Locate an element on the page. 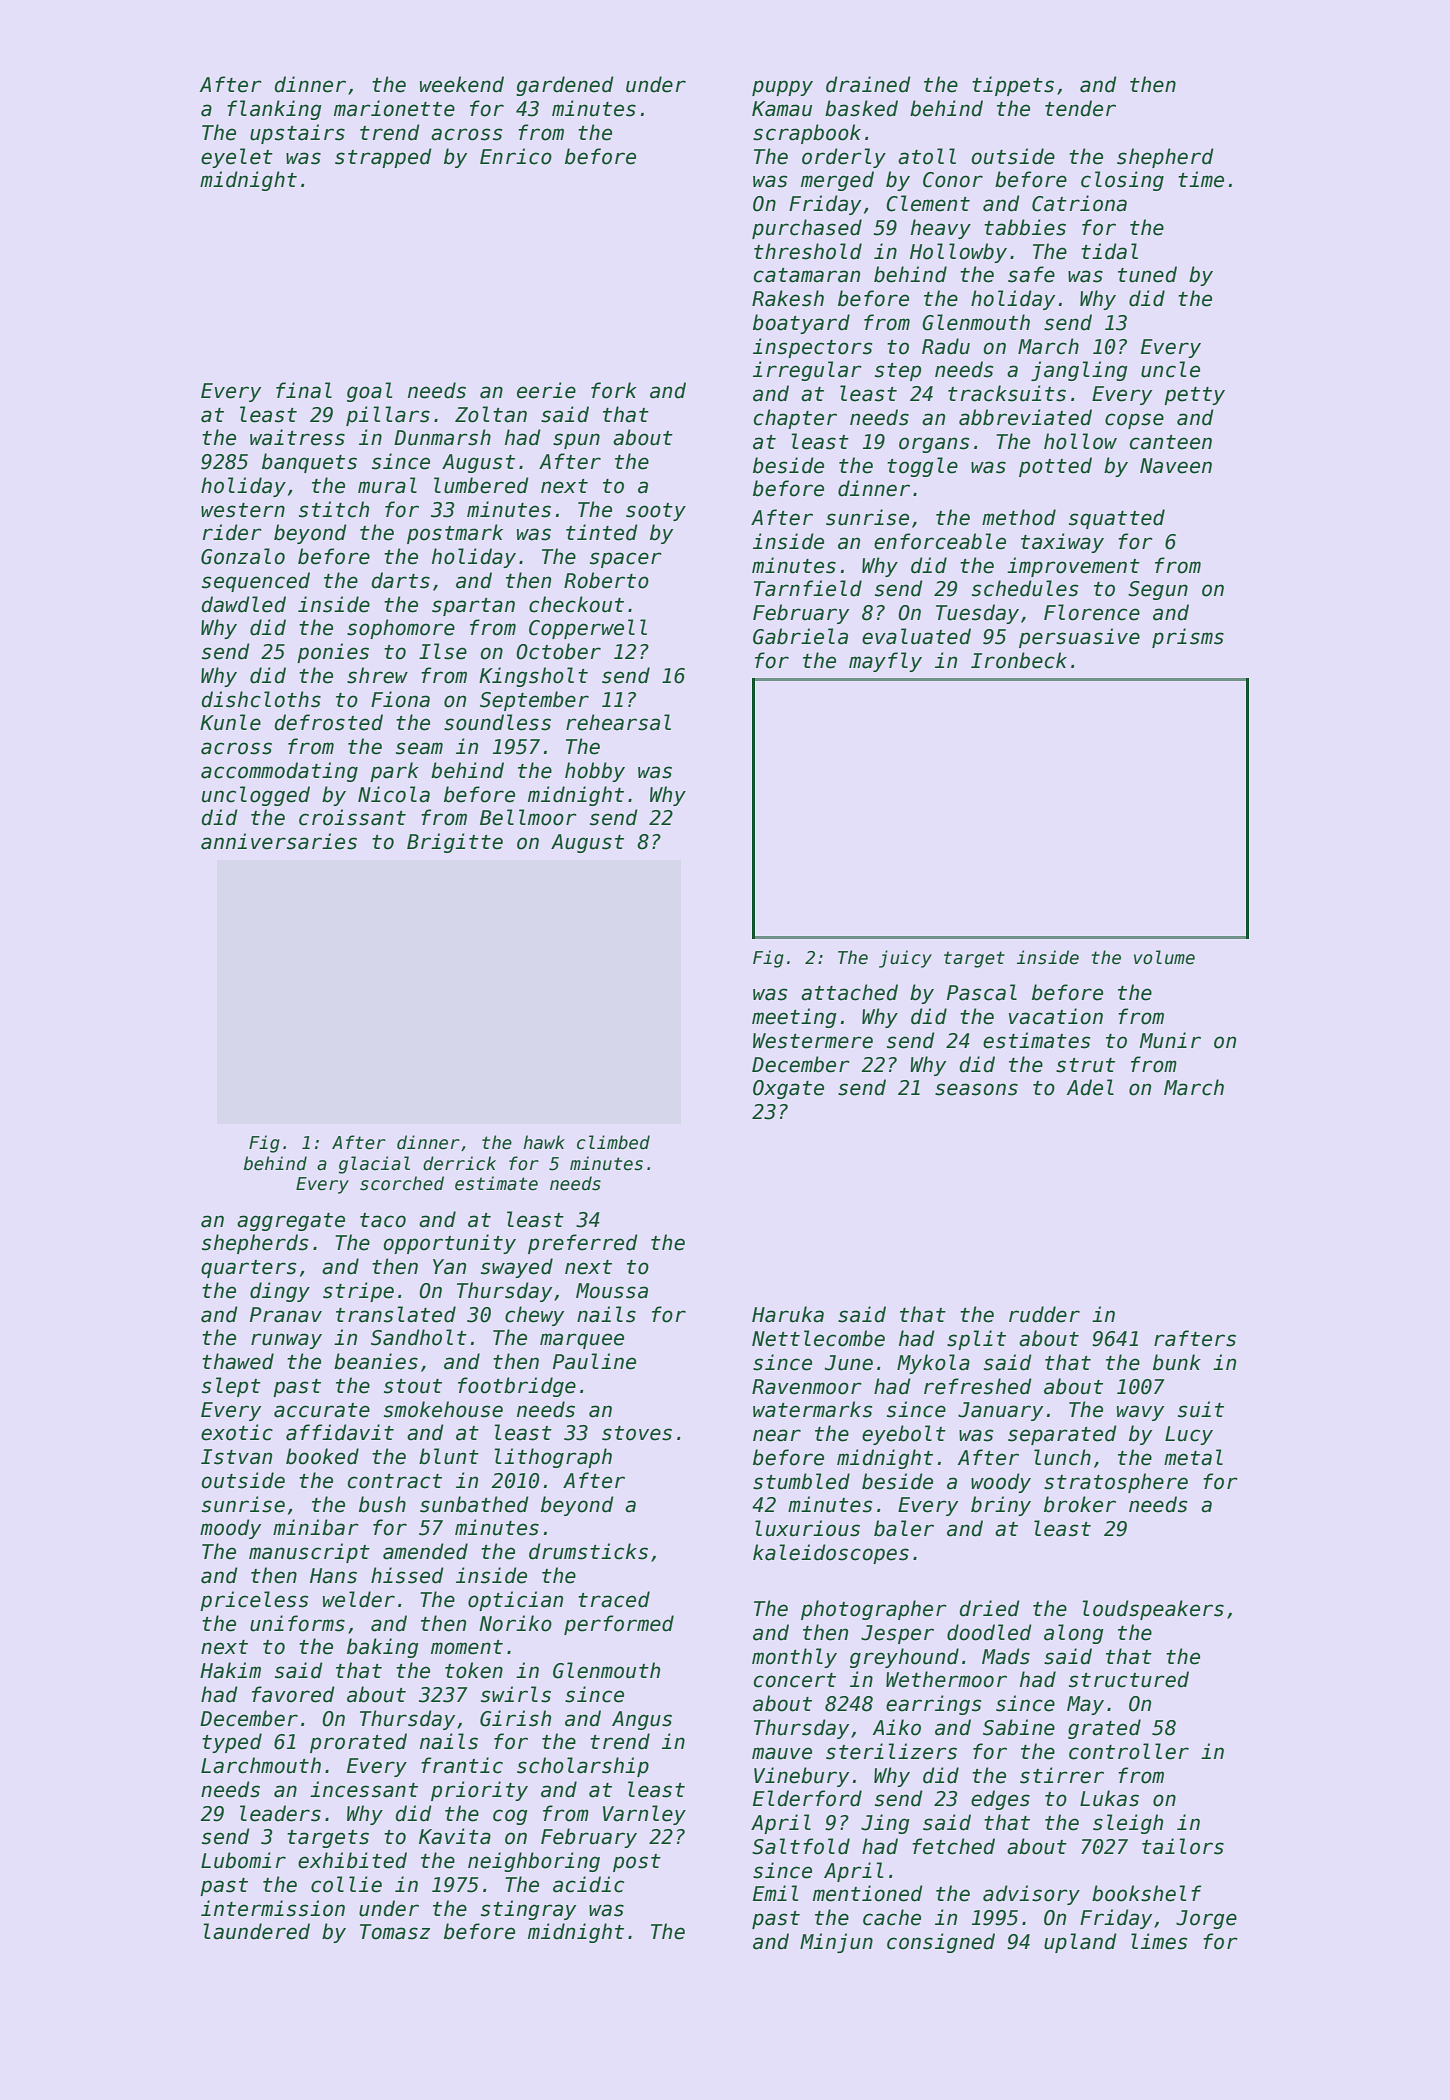 The height and width of the document is (2100, 1450). Pascal is located at coordinates (982, 992).
